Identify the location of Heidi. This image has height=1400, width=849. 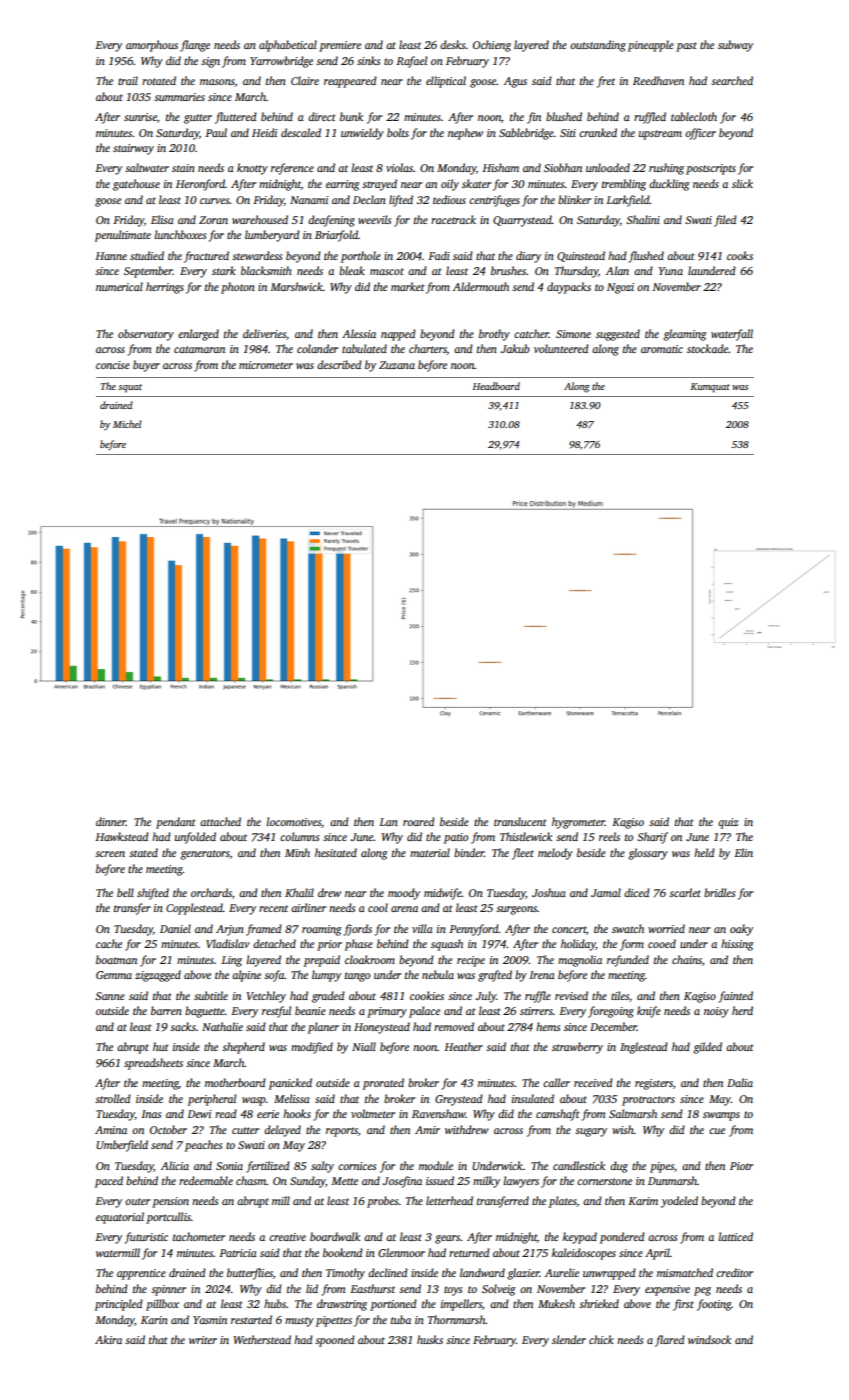
(265, 132).
